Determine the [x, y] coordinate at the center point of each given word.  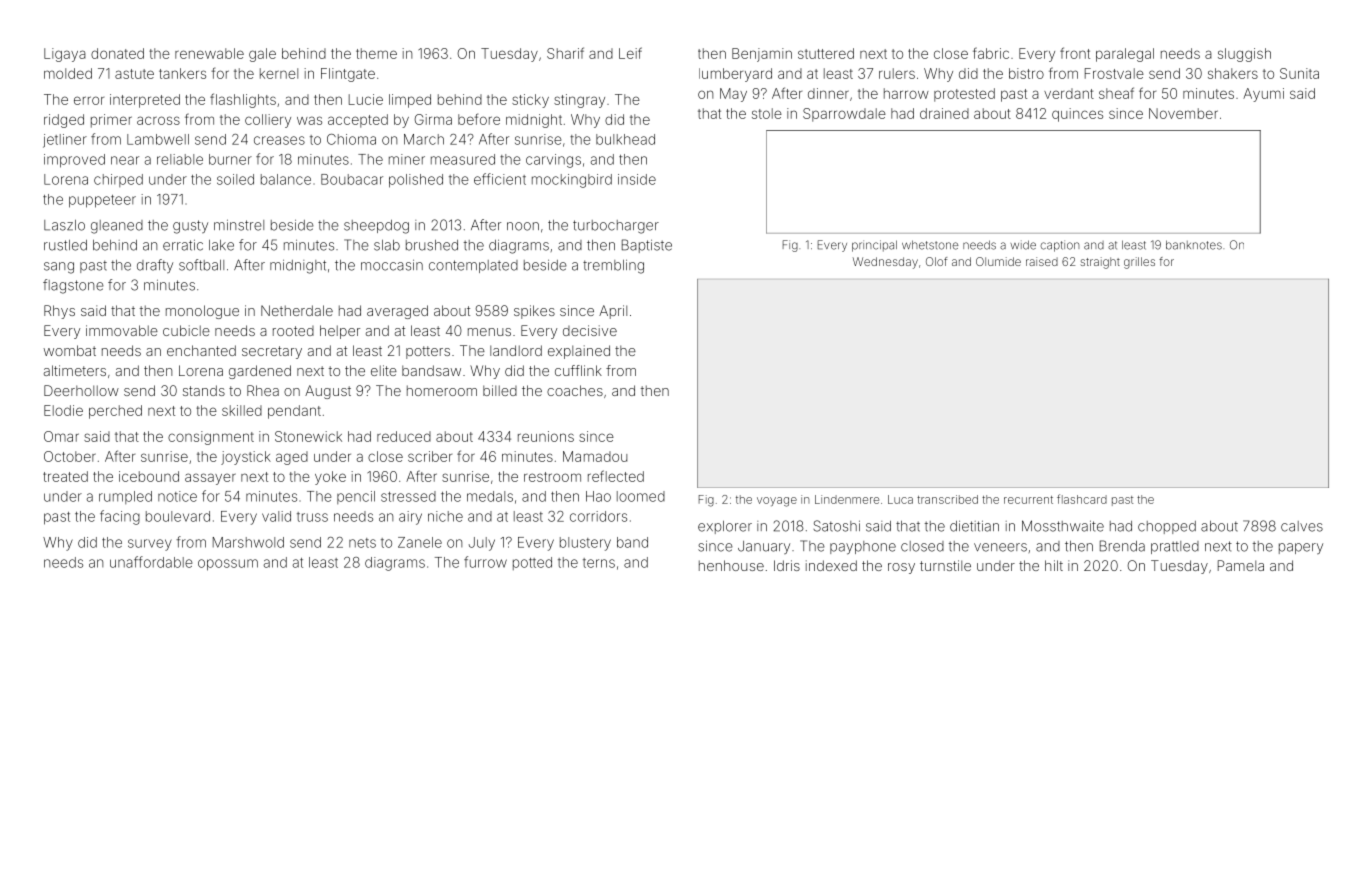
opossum [228, 565]
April [613, 312]
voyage [777, 502]
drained [944, 113]
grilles [1139, 263]
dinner [828, 93]
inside [637, 179]
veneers [1000, 547]
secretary [272, 352]
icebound [149, 476]
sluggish [1244, 55]
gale [262, 55]
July [482, 544]
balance [286, 179]
